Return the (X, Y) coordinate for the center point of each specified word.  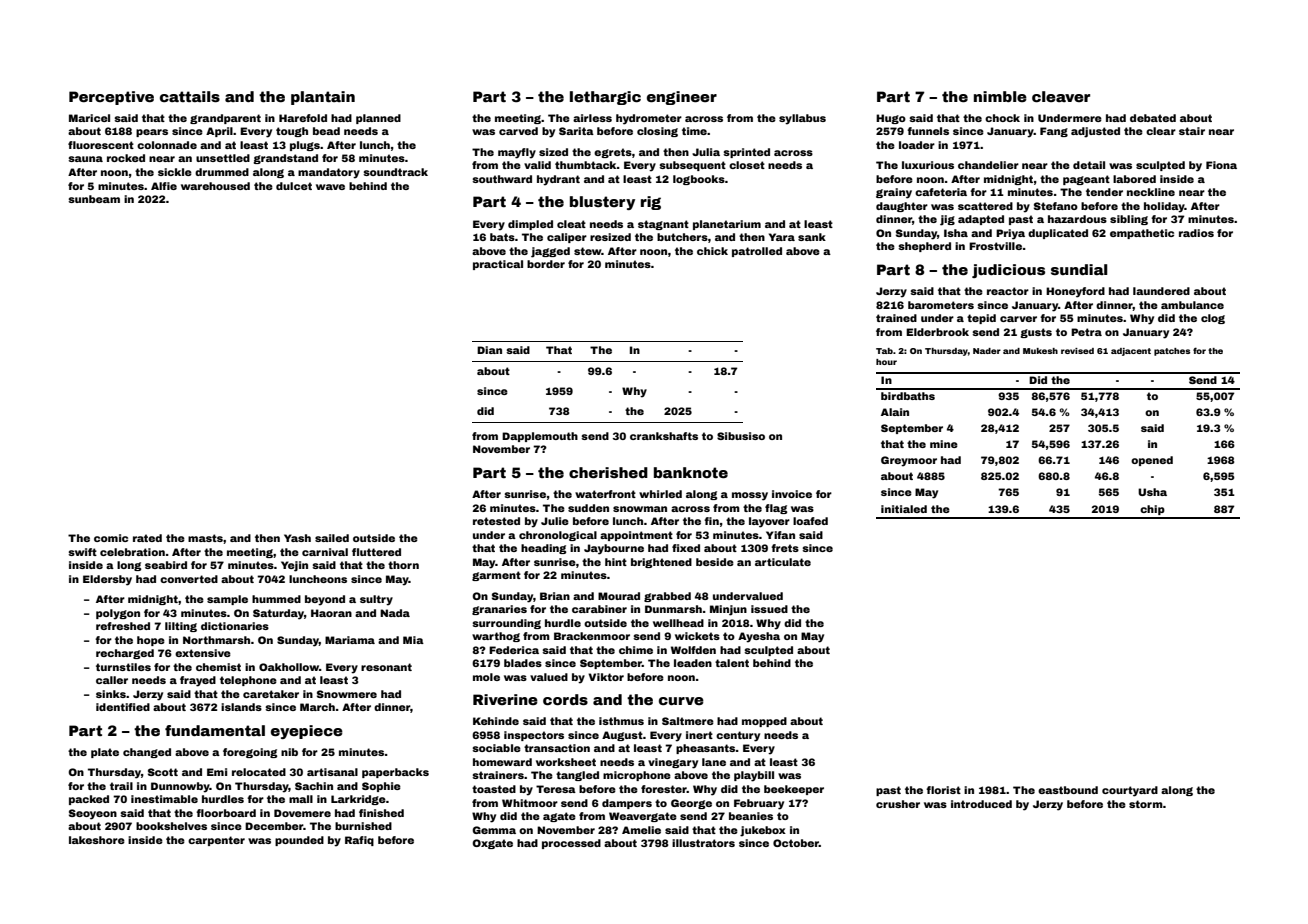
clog (1213, 319)
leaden (693, 663)
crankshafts (664, 436)
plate (105, 753)
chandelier (988, 165)
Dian (489, 350)
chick (712, 251)
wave (330, 187)
